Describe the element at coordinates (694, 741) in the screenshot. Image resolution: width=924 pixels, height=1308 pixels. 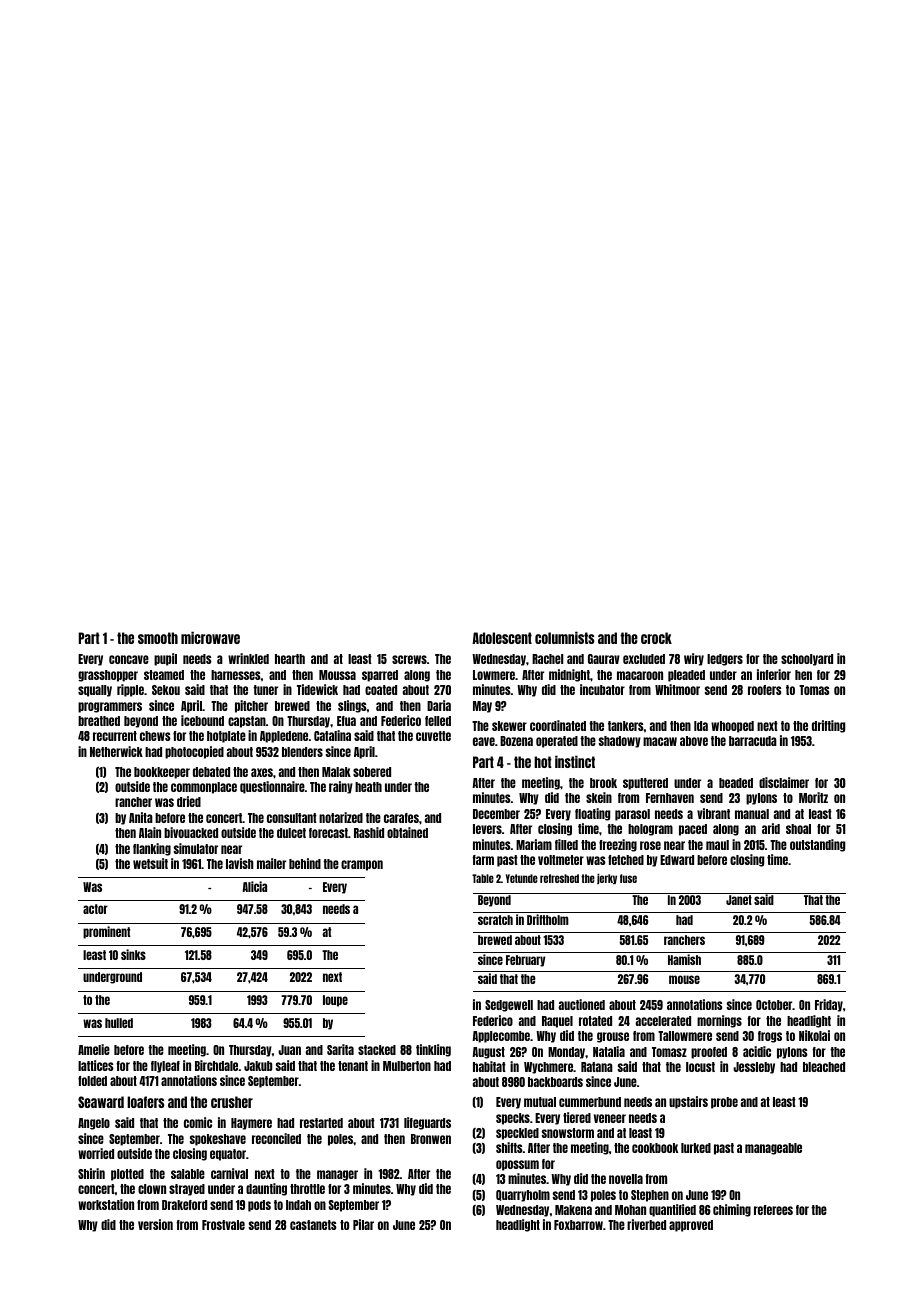
I see `above` at that location.
